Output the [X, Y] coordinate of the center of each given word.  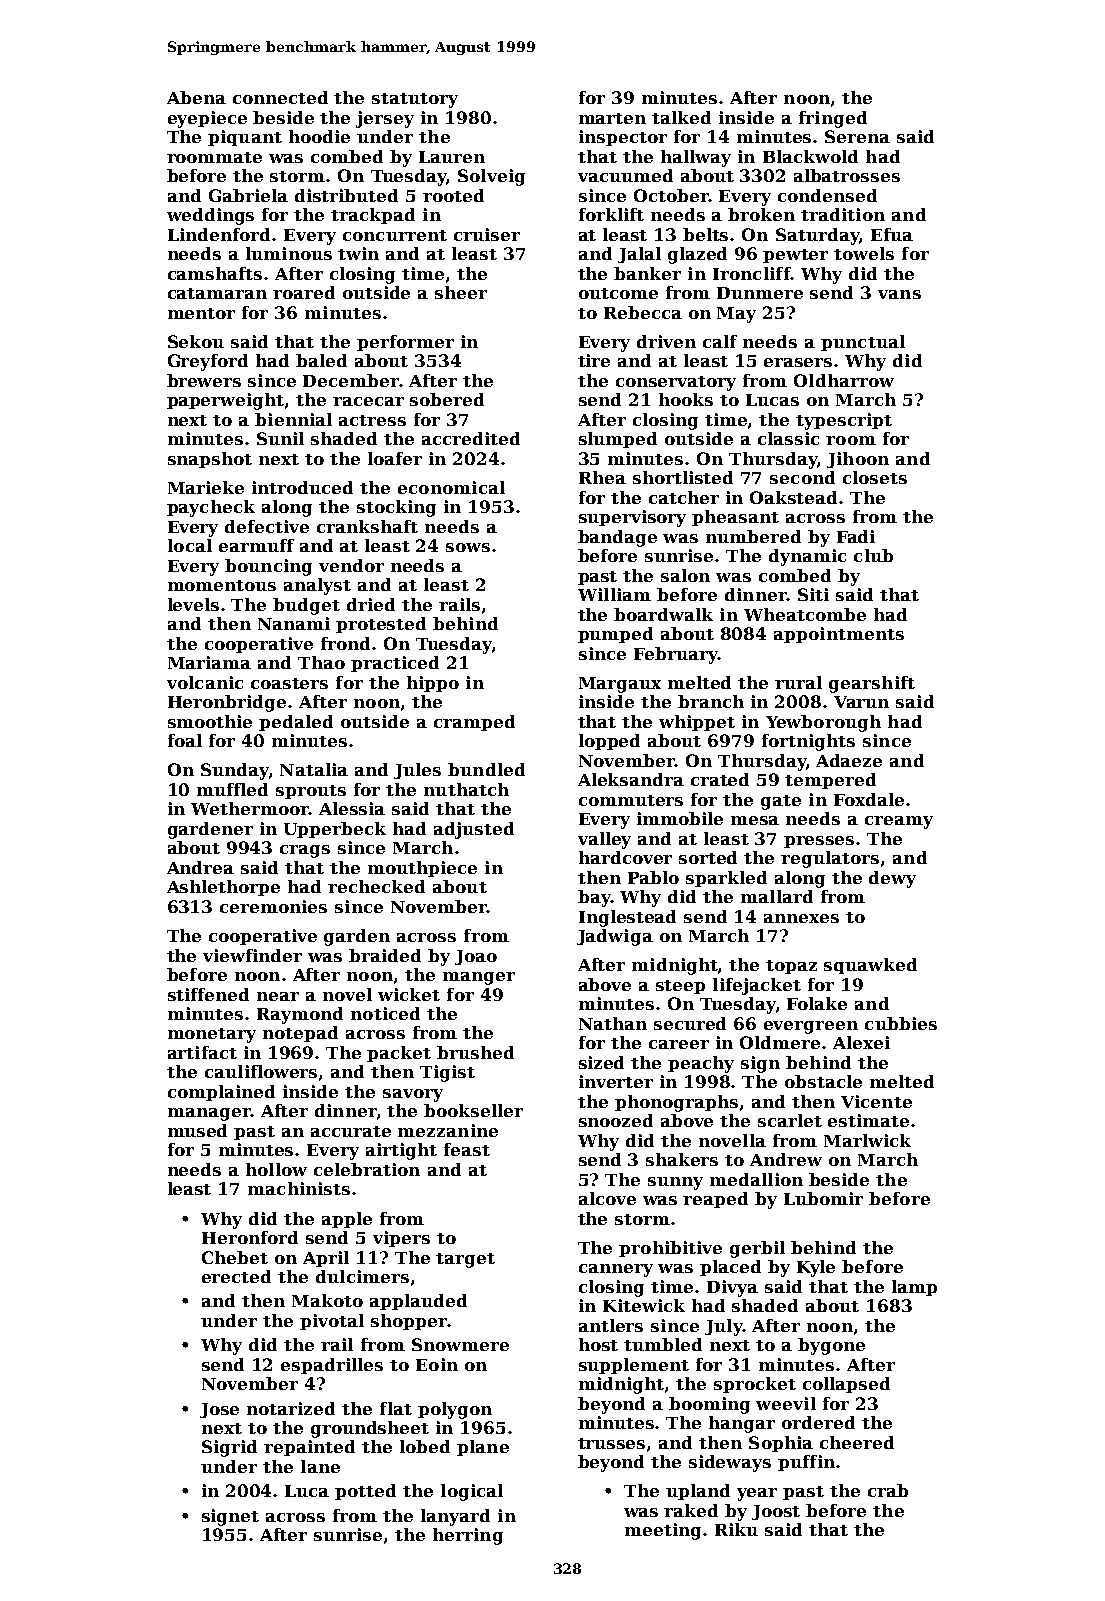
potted [365, 1492]
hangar [742, 1424]
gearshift [872, 684]
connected [280, 97]
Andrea [200, 867]
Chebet [235, 1257]
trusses [611, 1443]
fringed [833, 119]
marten [612, 118]
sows [468, 547]
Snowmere [460, 1344]
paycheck [211, 508]
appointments [839, 635]
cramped [474, 723]
